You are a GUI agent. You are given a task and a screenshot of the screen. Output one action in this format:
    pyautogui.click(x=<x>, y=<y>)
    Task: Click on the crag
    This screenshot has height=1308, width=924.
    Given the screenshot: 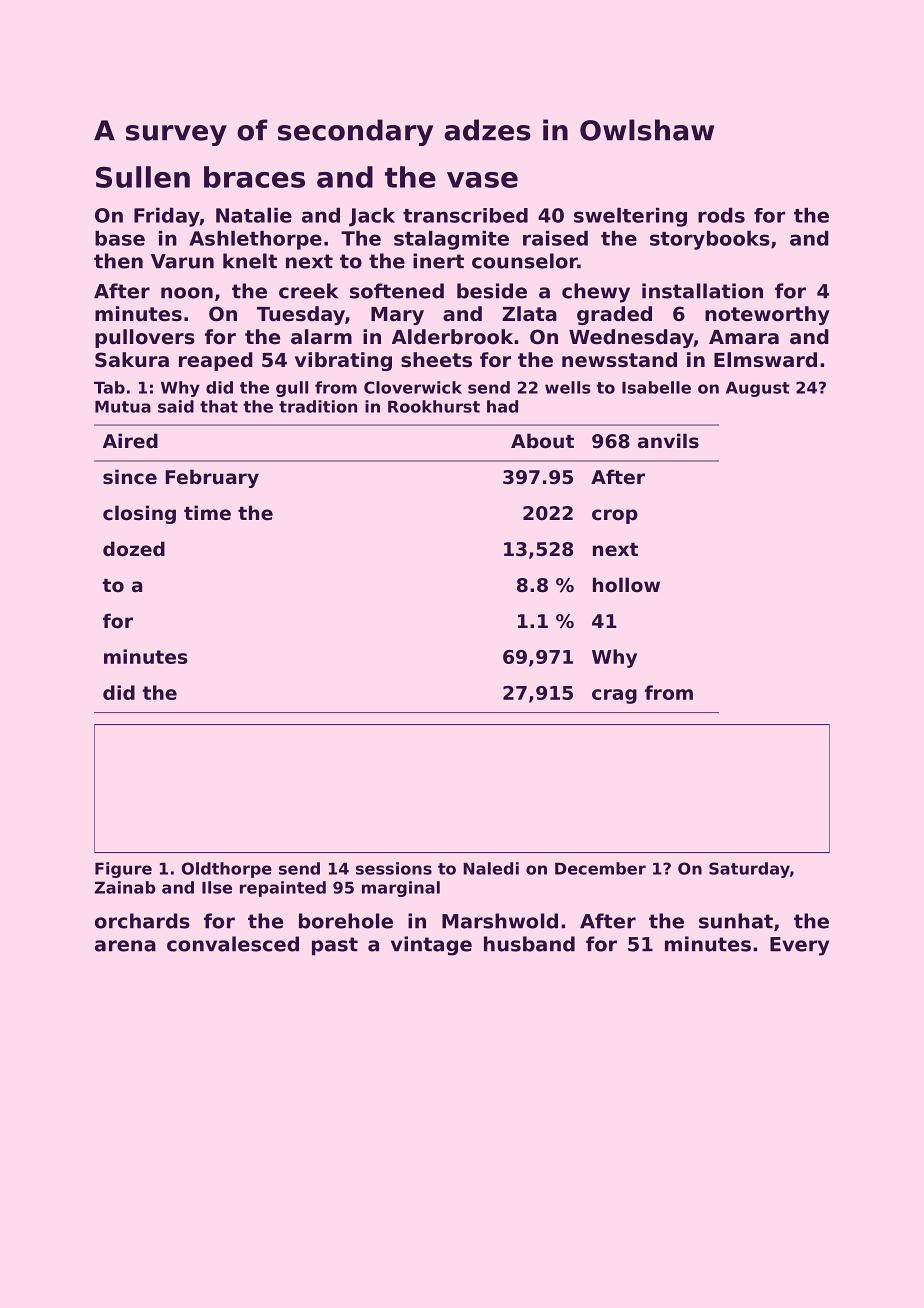 What is the action you would take?
    pyautogui.click(x=614, y=696)
